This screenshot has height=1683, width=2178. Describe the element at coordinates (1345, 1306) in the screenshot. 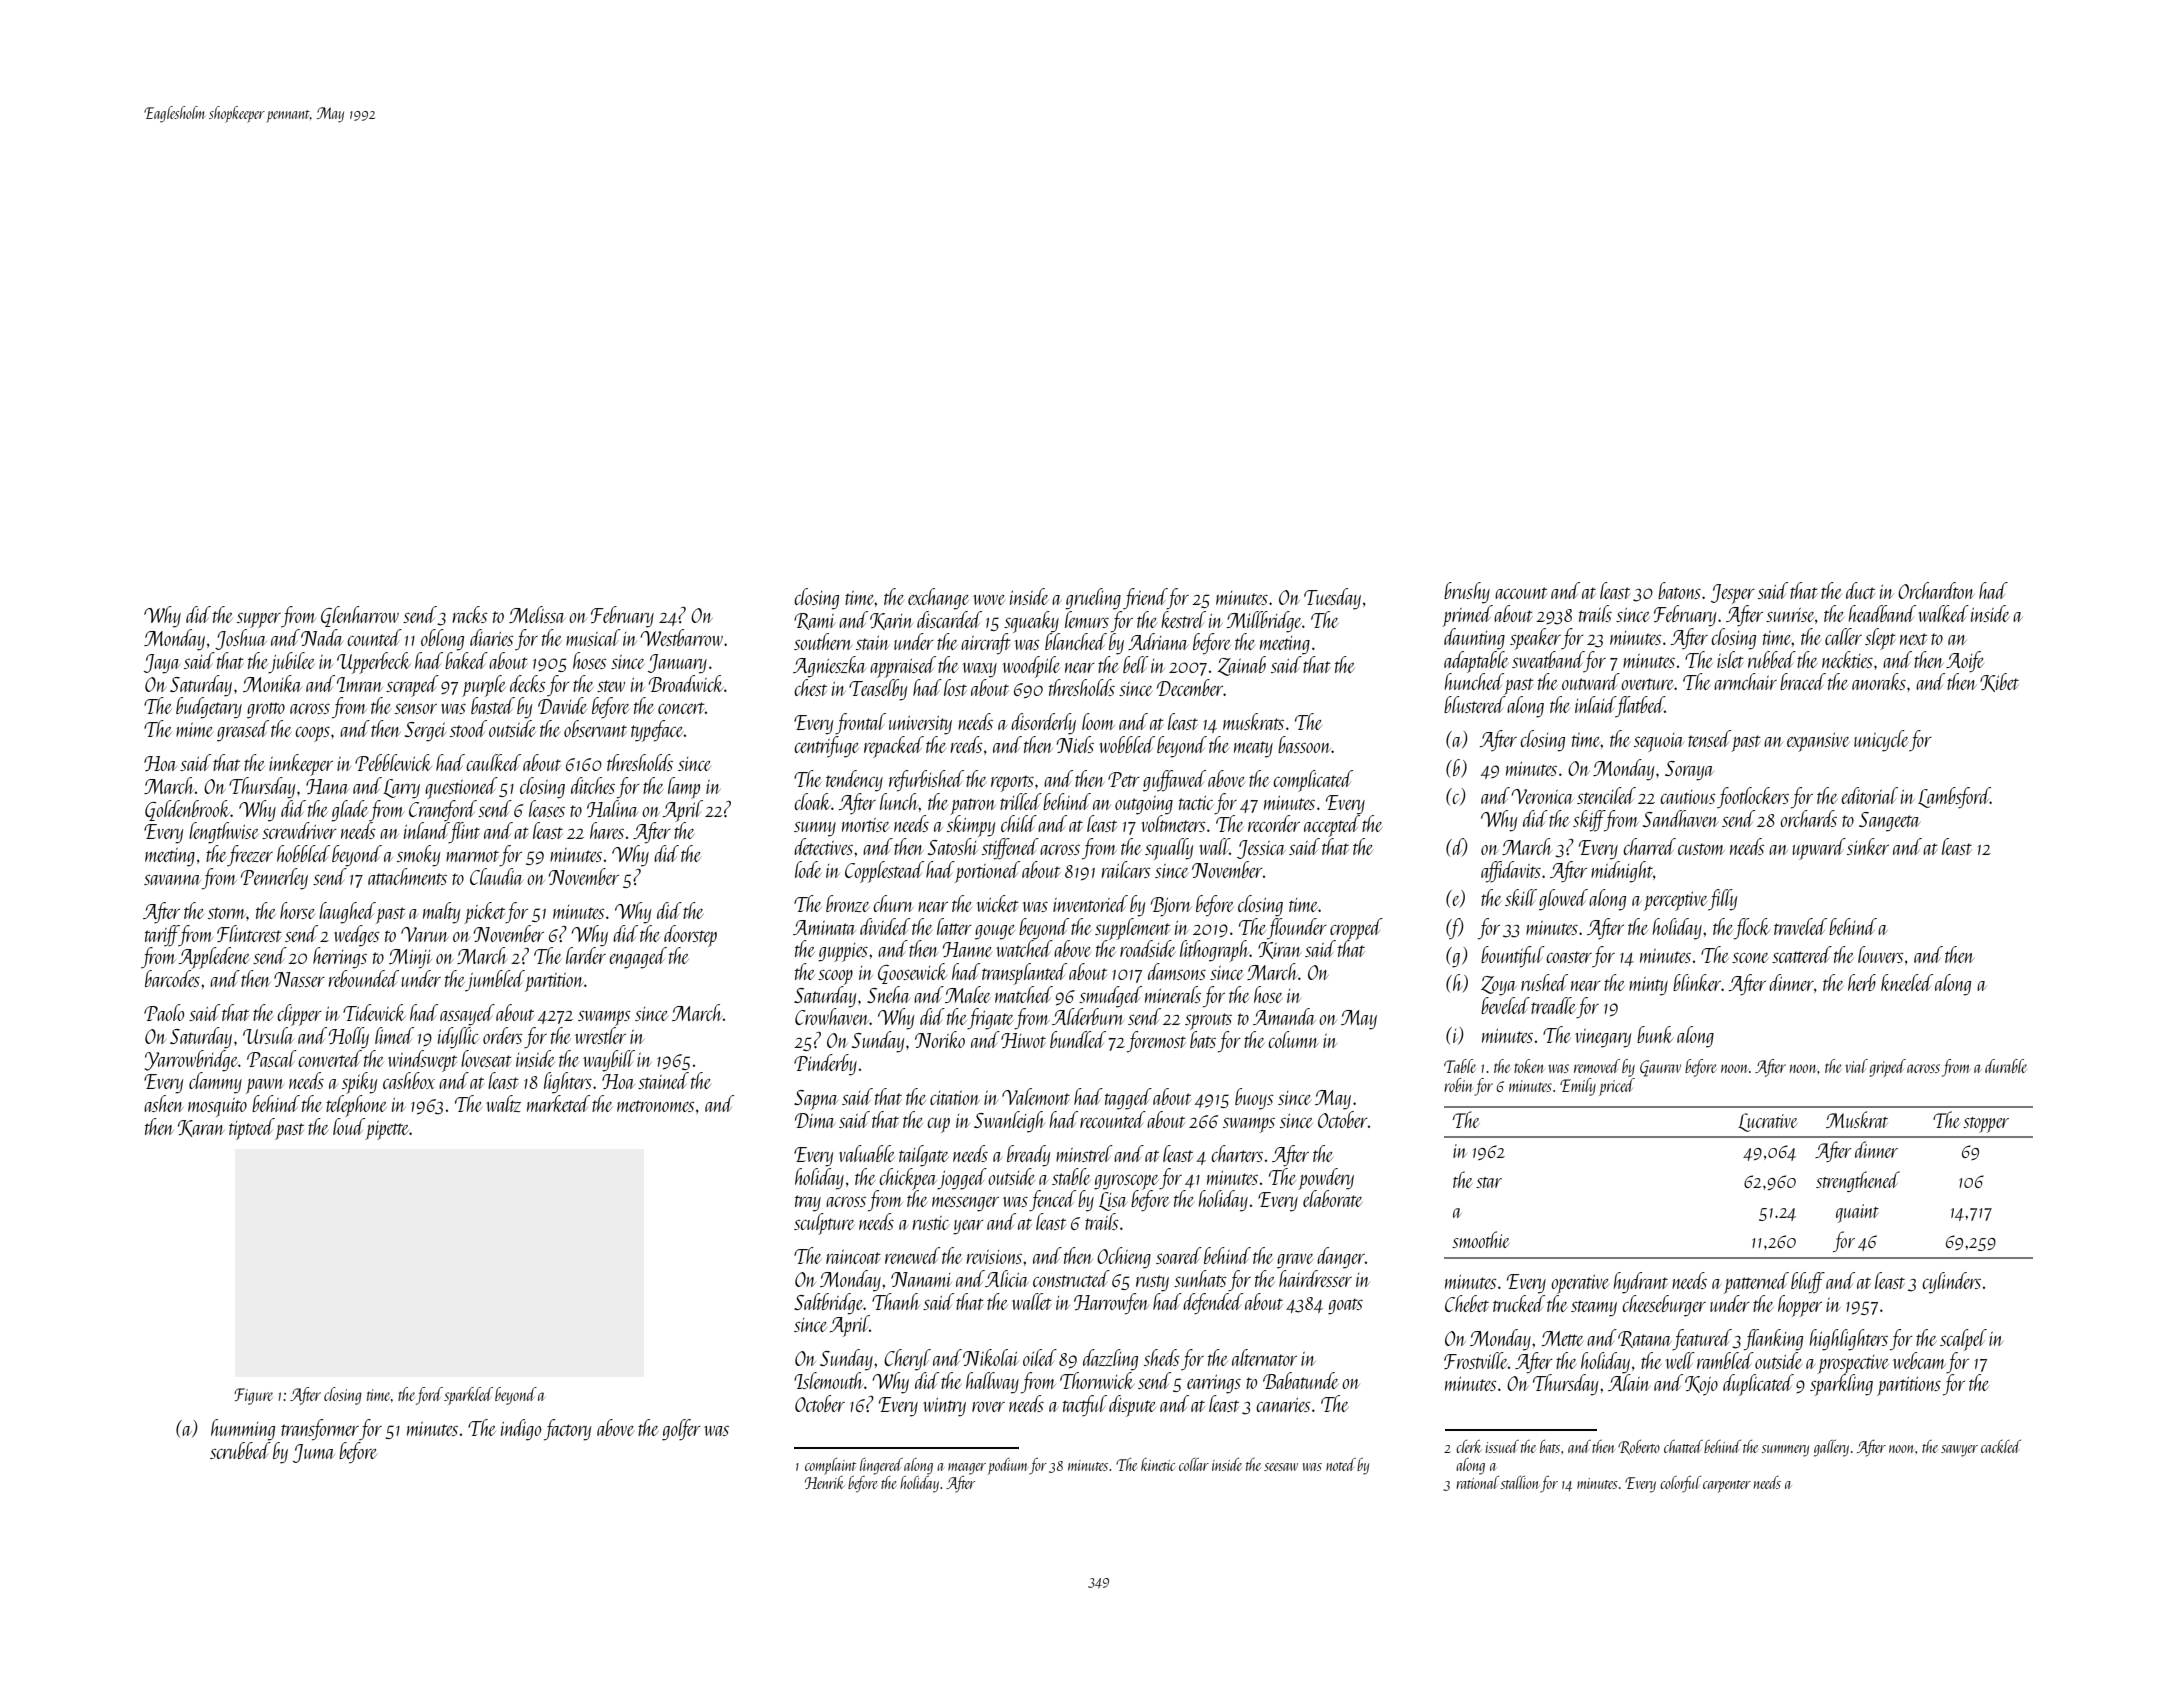

I see `goats` at that location.
